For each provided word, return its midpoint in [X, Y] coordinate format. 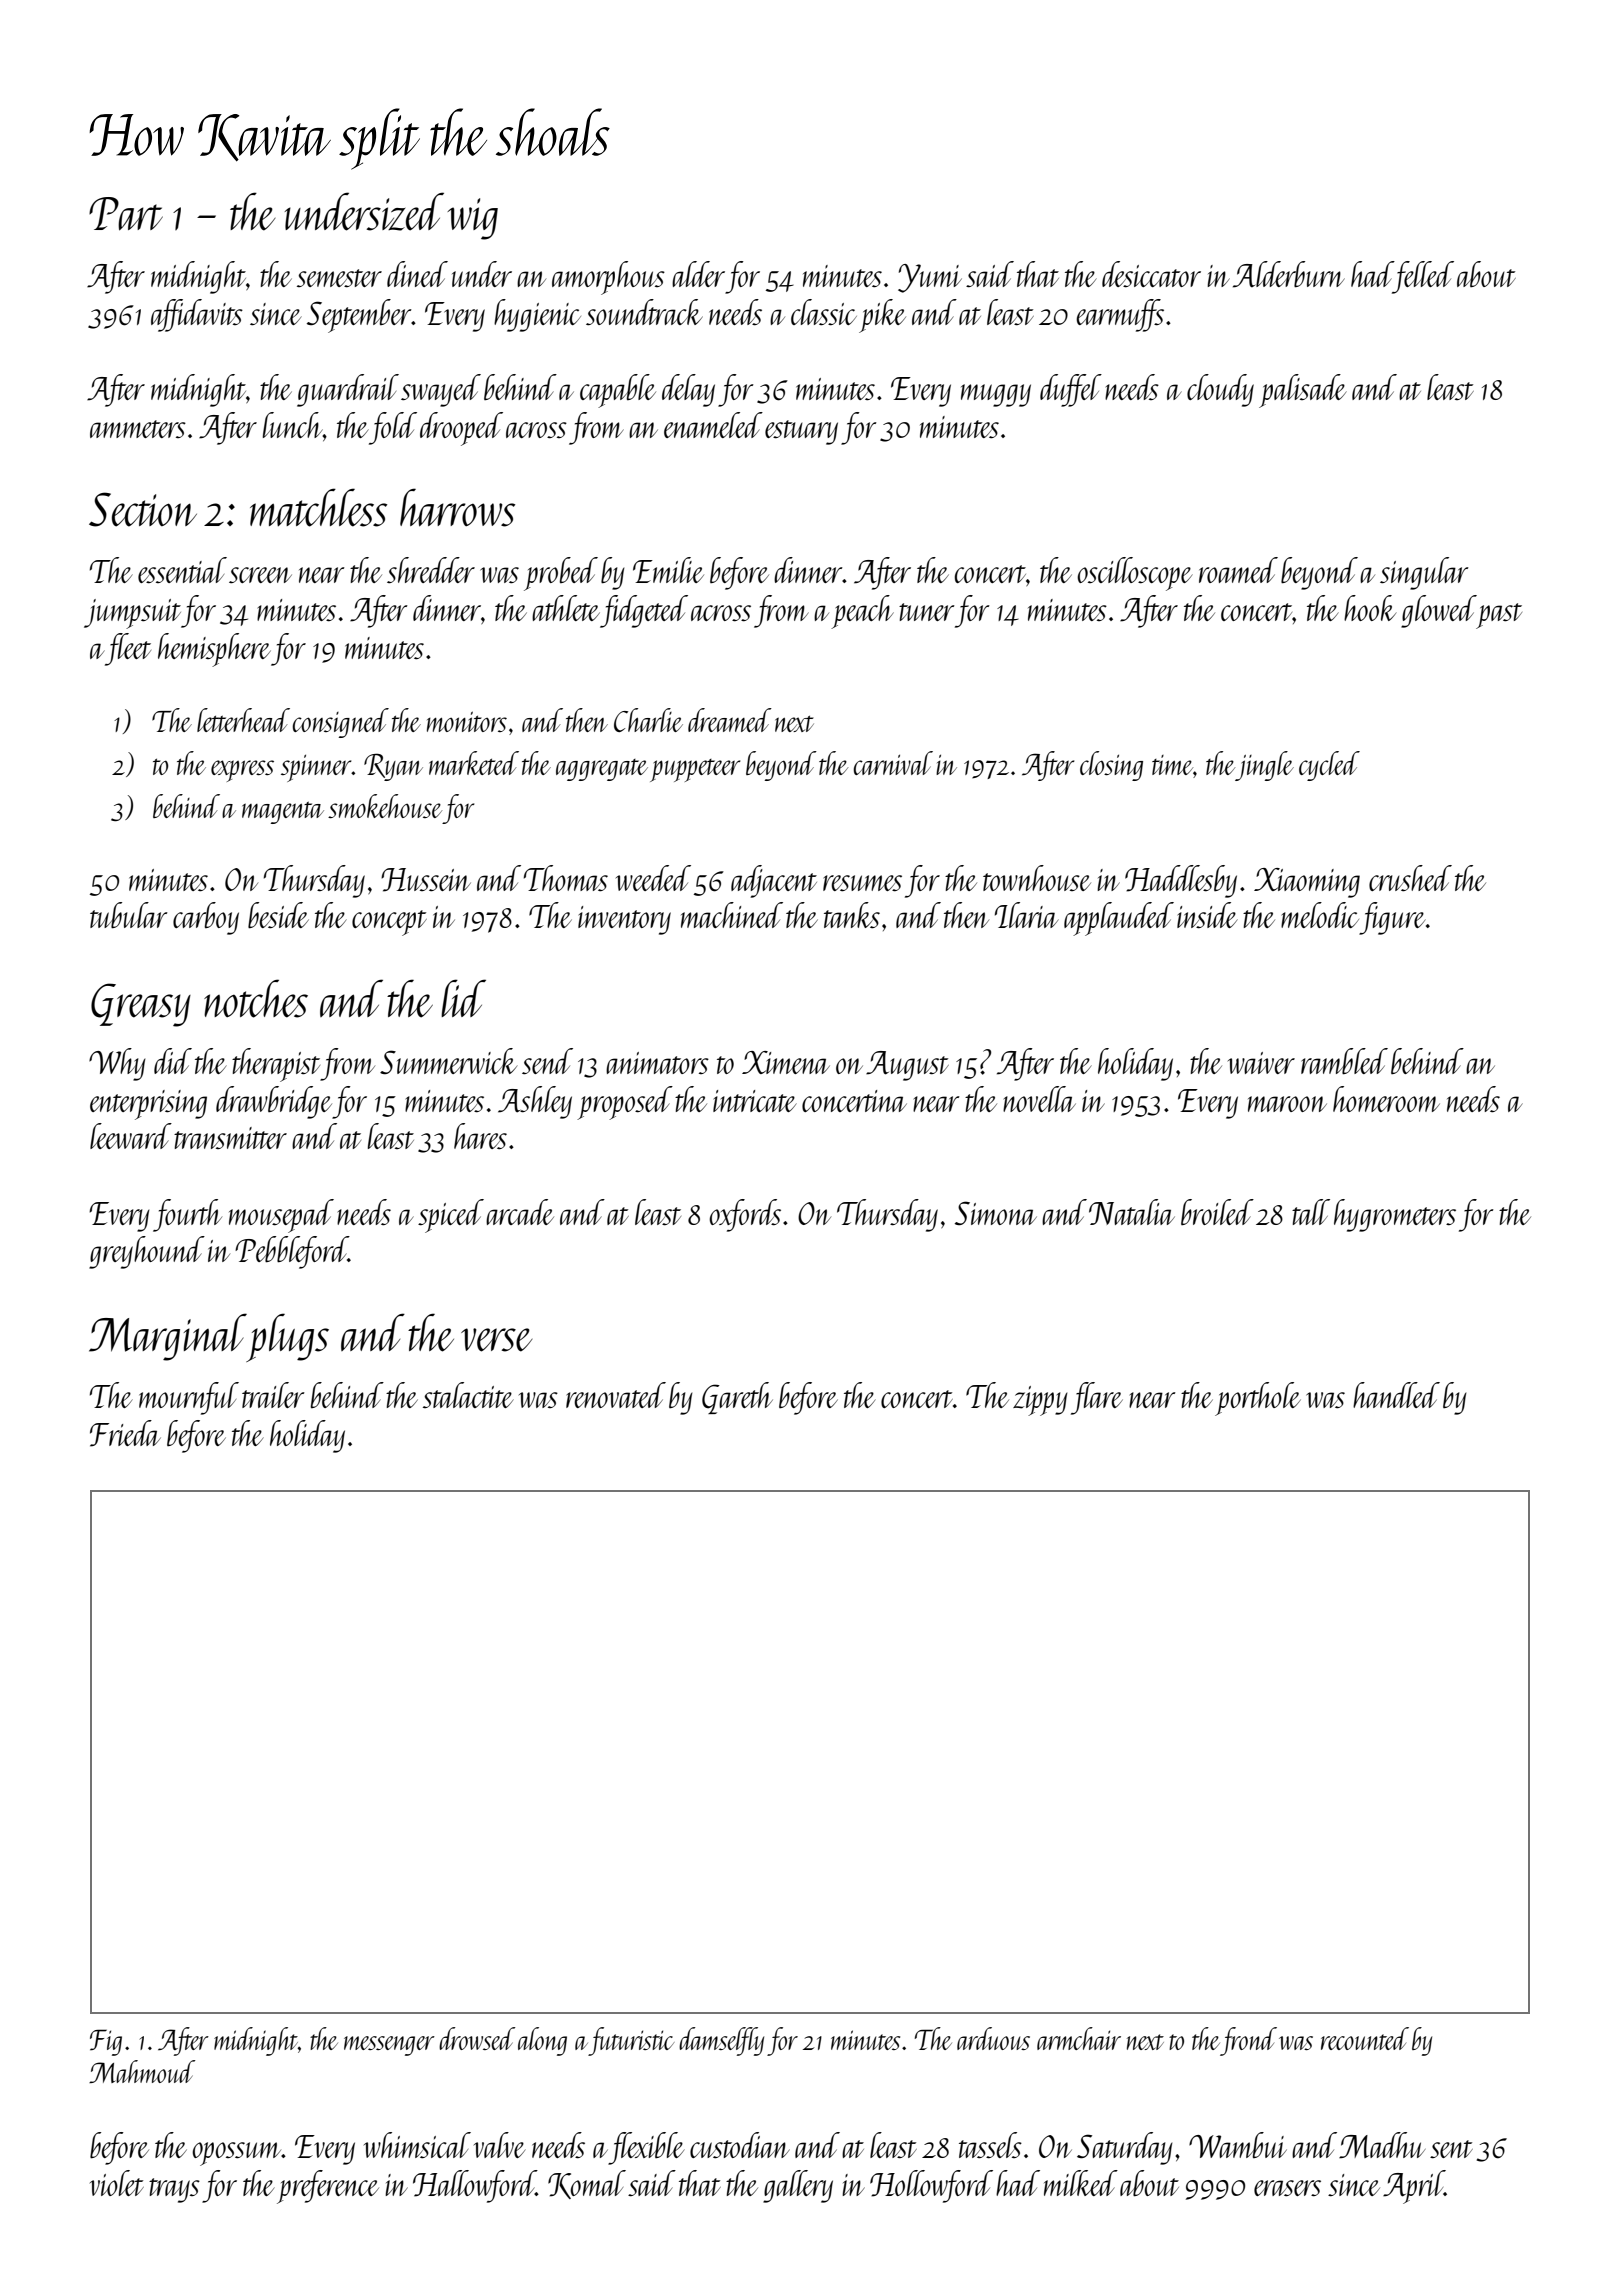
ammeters [138, 429]
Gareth [737, 1398]
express [242, 771]
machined [732, 915]
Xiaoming [1307, 883]
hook [1370, 608]
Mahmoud [142, 2071]
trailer [273, 1395]
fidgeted [644, 611]
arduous [993, 2038]
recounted [1365, 2038]
